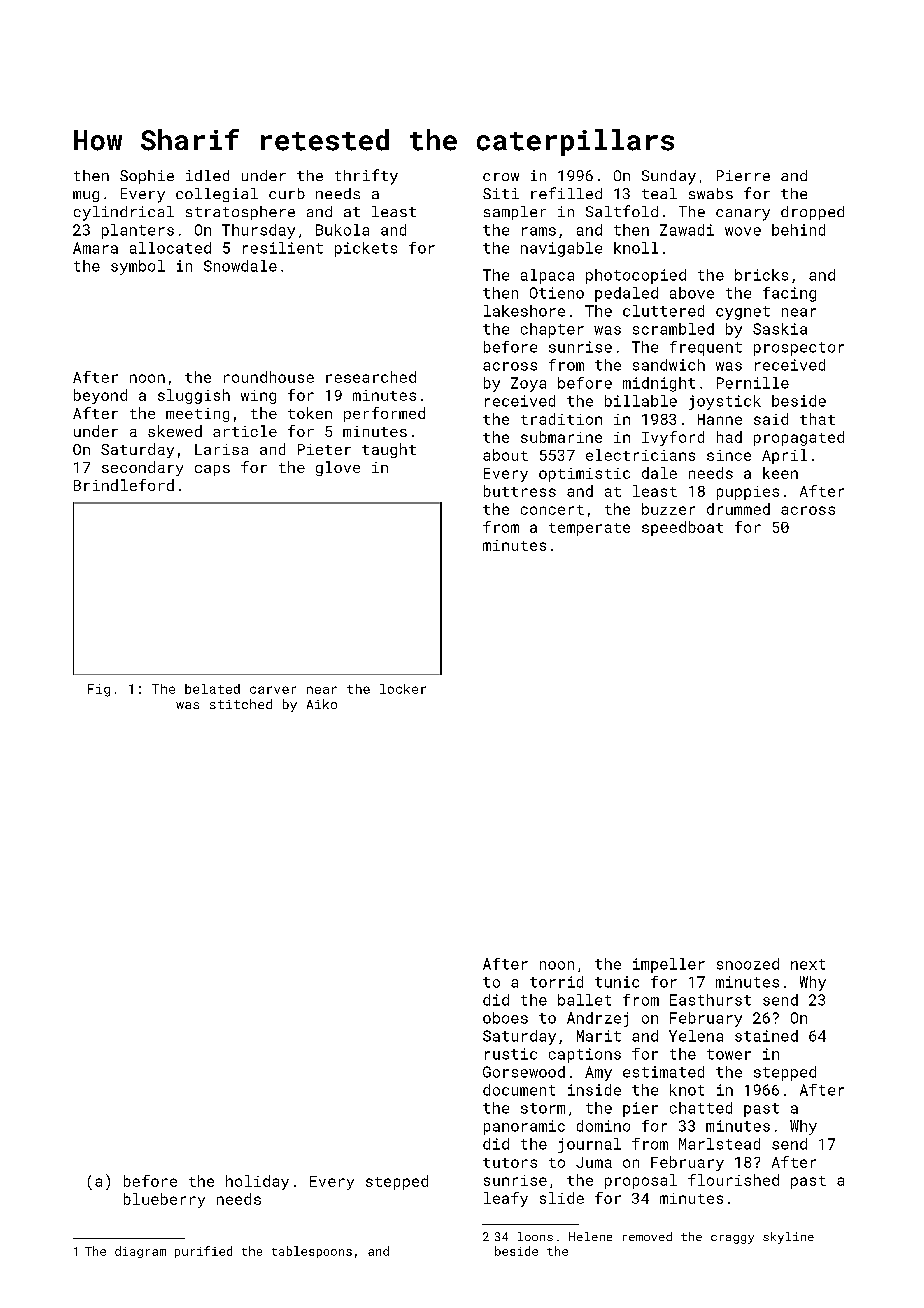 Image resolution: width=924 pixels, height=1308 pixels. Describe the element at coordinates (140, 1252) in the image. I see `diagram` at that location.
